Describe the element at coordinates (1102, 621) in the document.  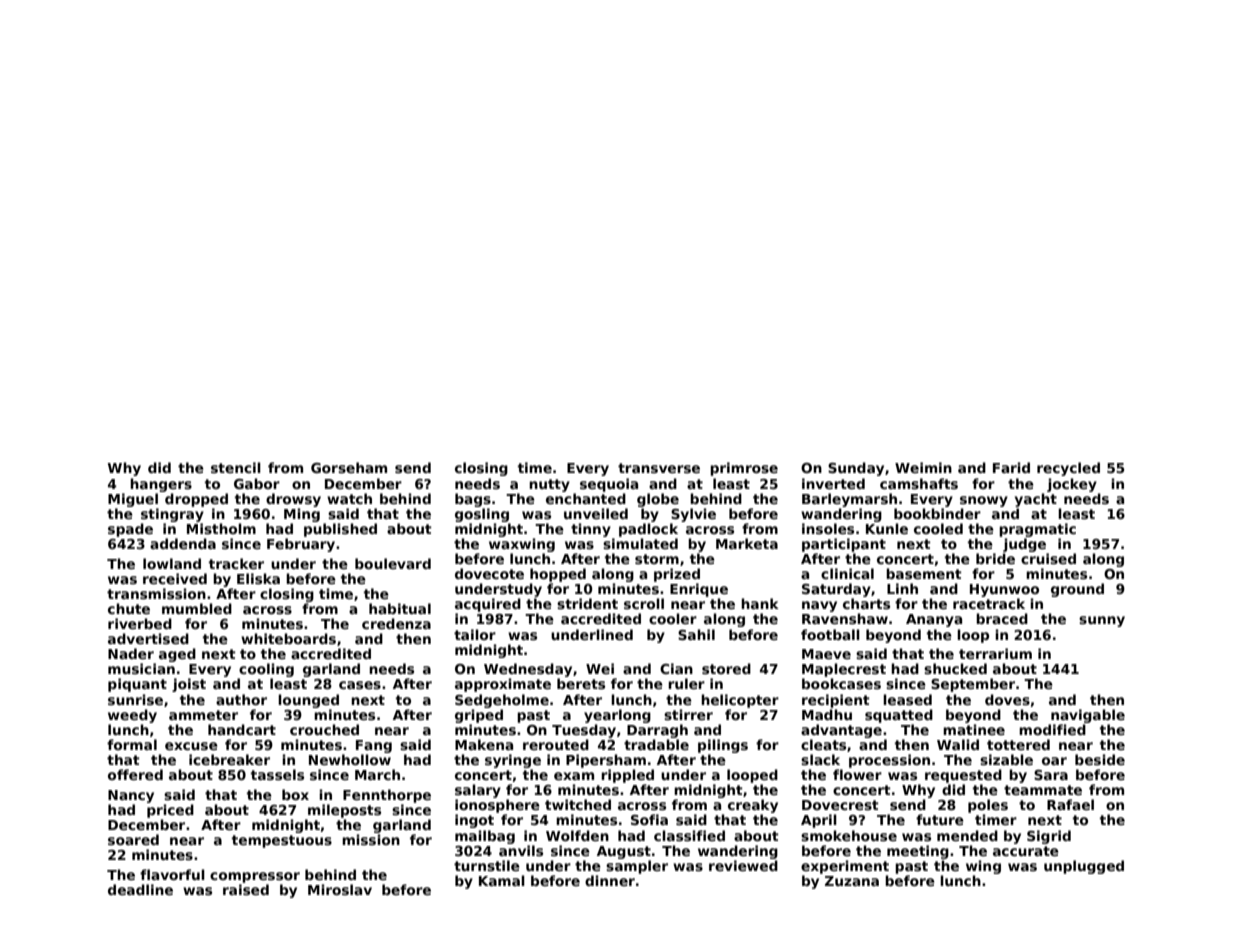
I see `sunny` at that location.
